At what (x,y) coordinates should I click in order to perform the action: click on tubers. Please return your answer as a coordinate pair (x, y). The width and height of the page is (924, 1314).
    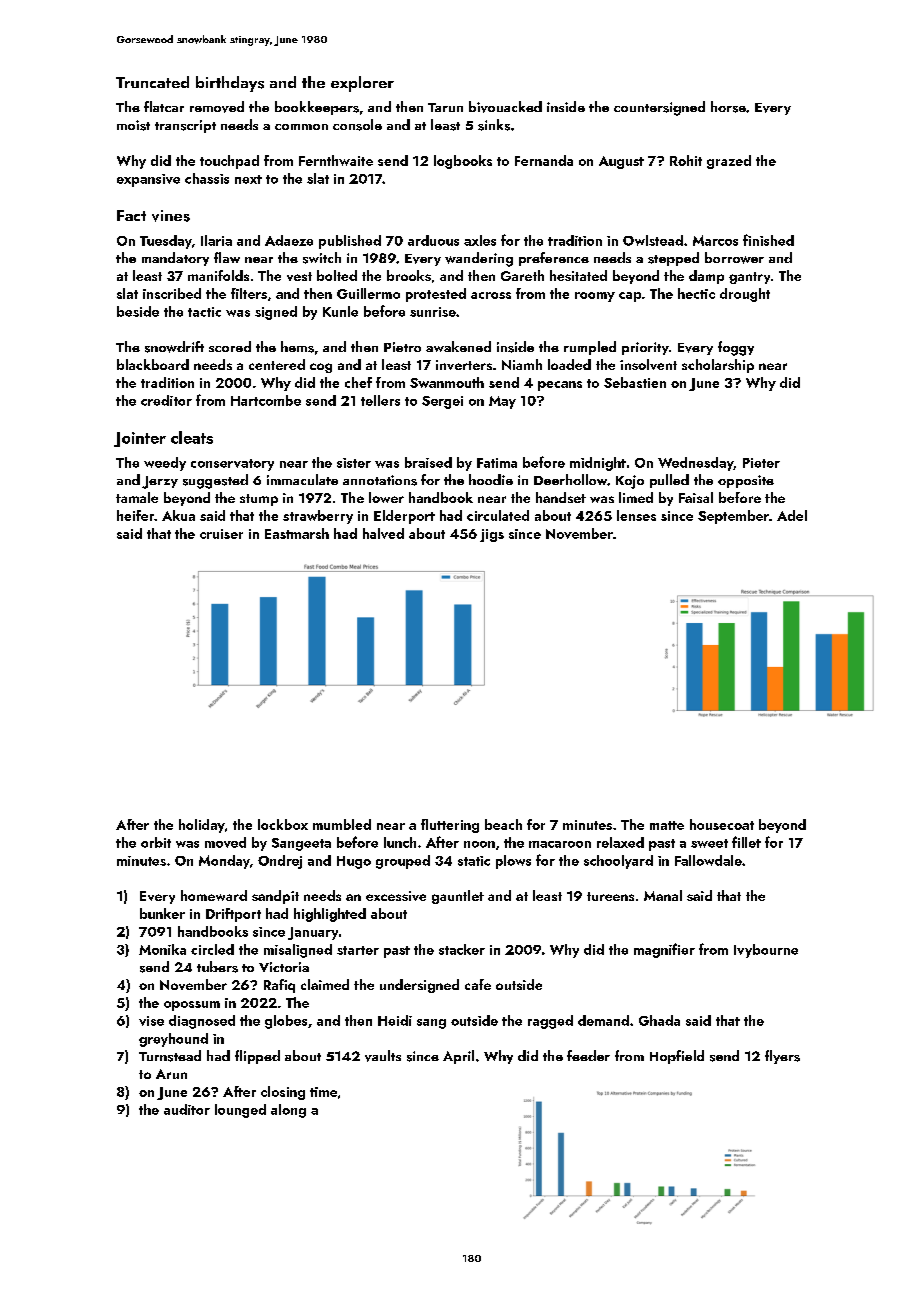
    Looking at the image, I should click on (217, 967).
